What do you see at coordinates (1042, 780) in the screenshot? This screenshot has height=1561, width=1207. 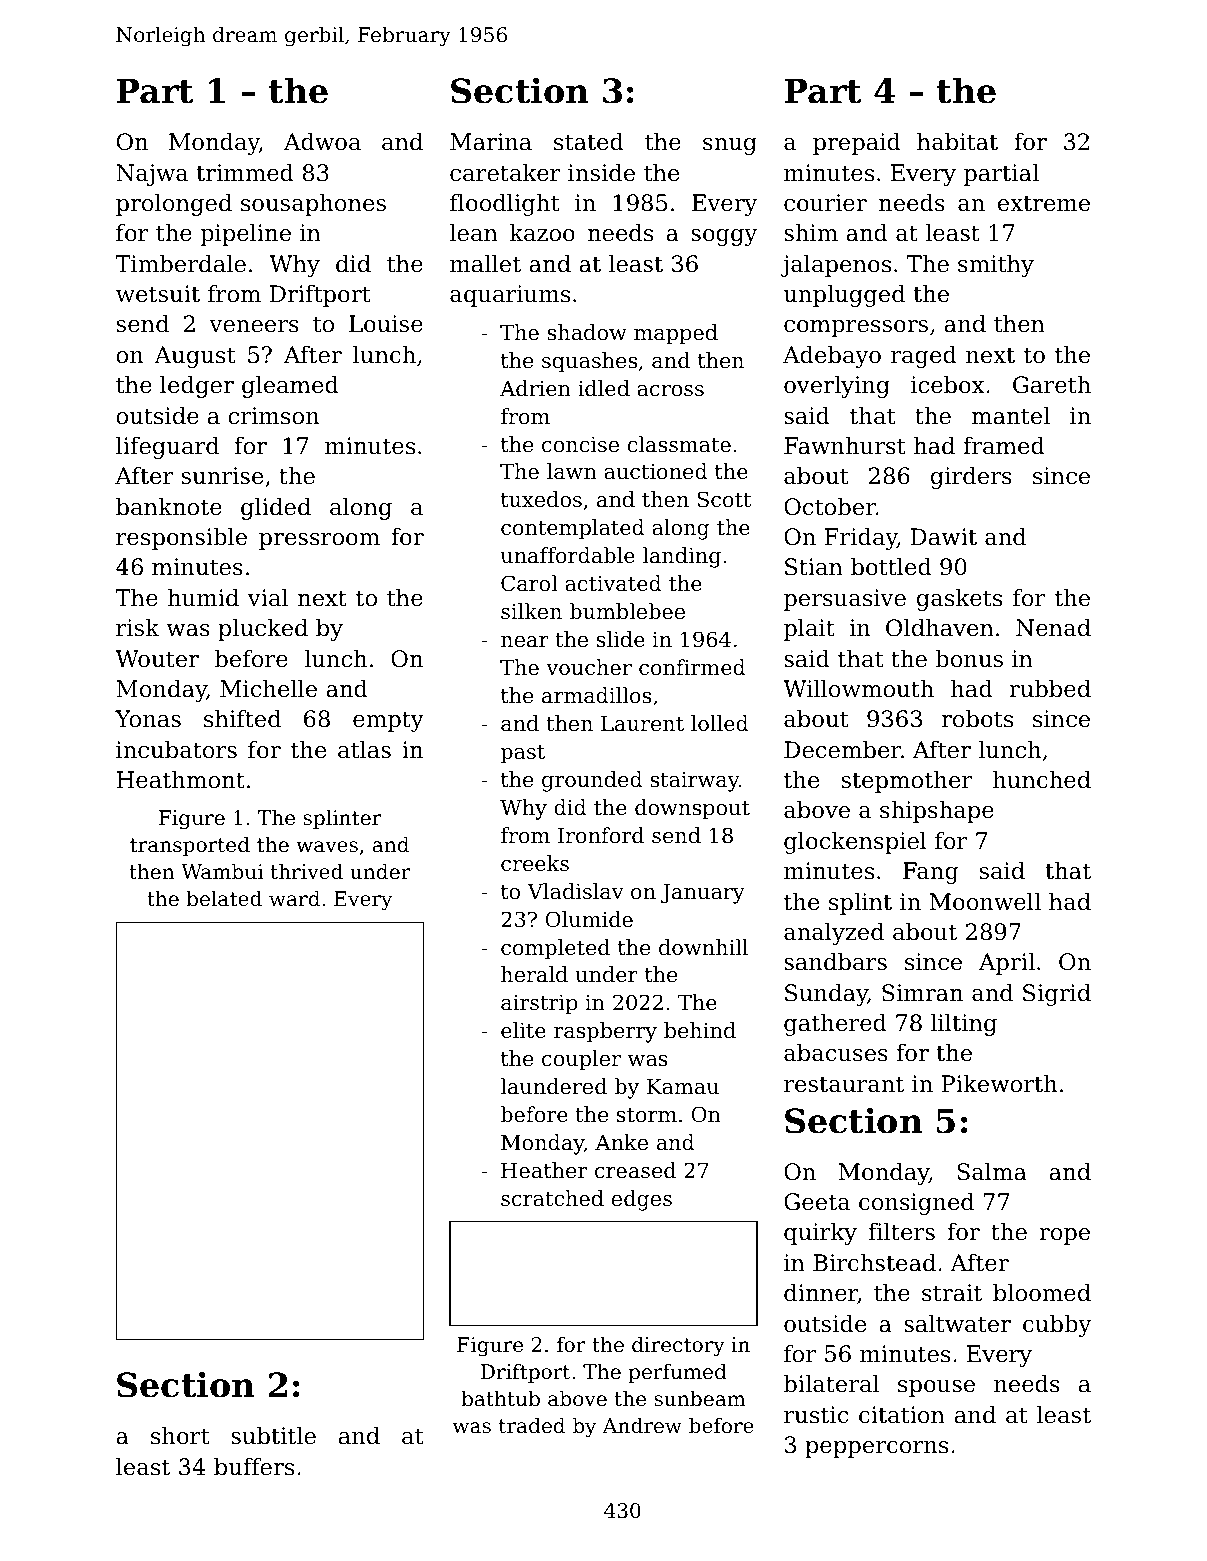 I see `hunched` at bounding box center [1042, 780].
